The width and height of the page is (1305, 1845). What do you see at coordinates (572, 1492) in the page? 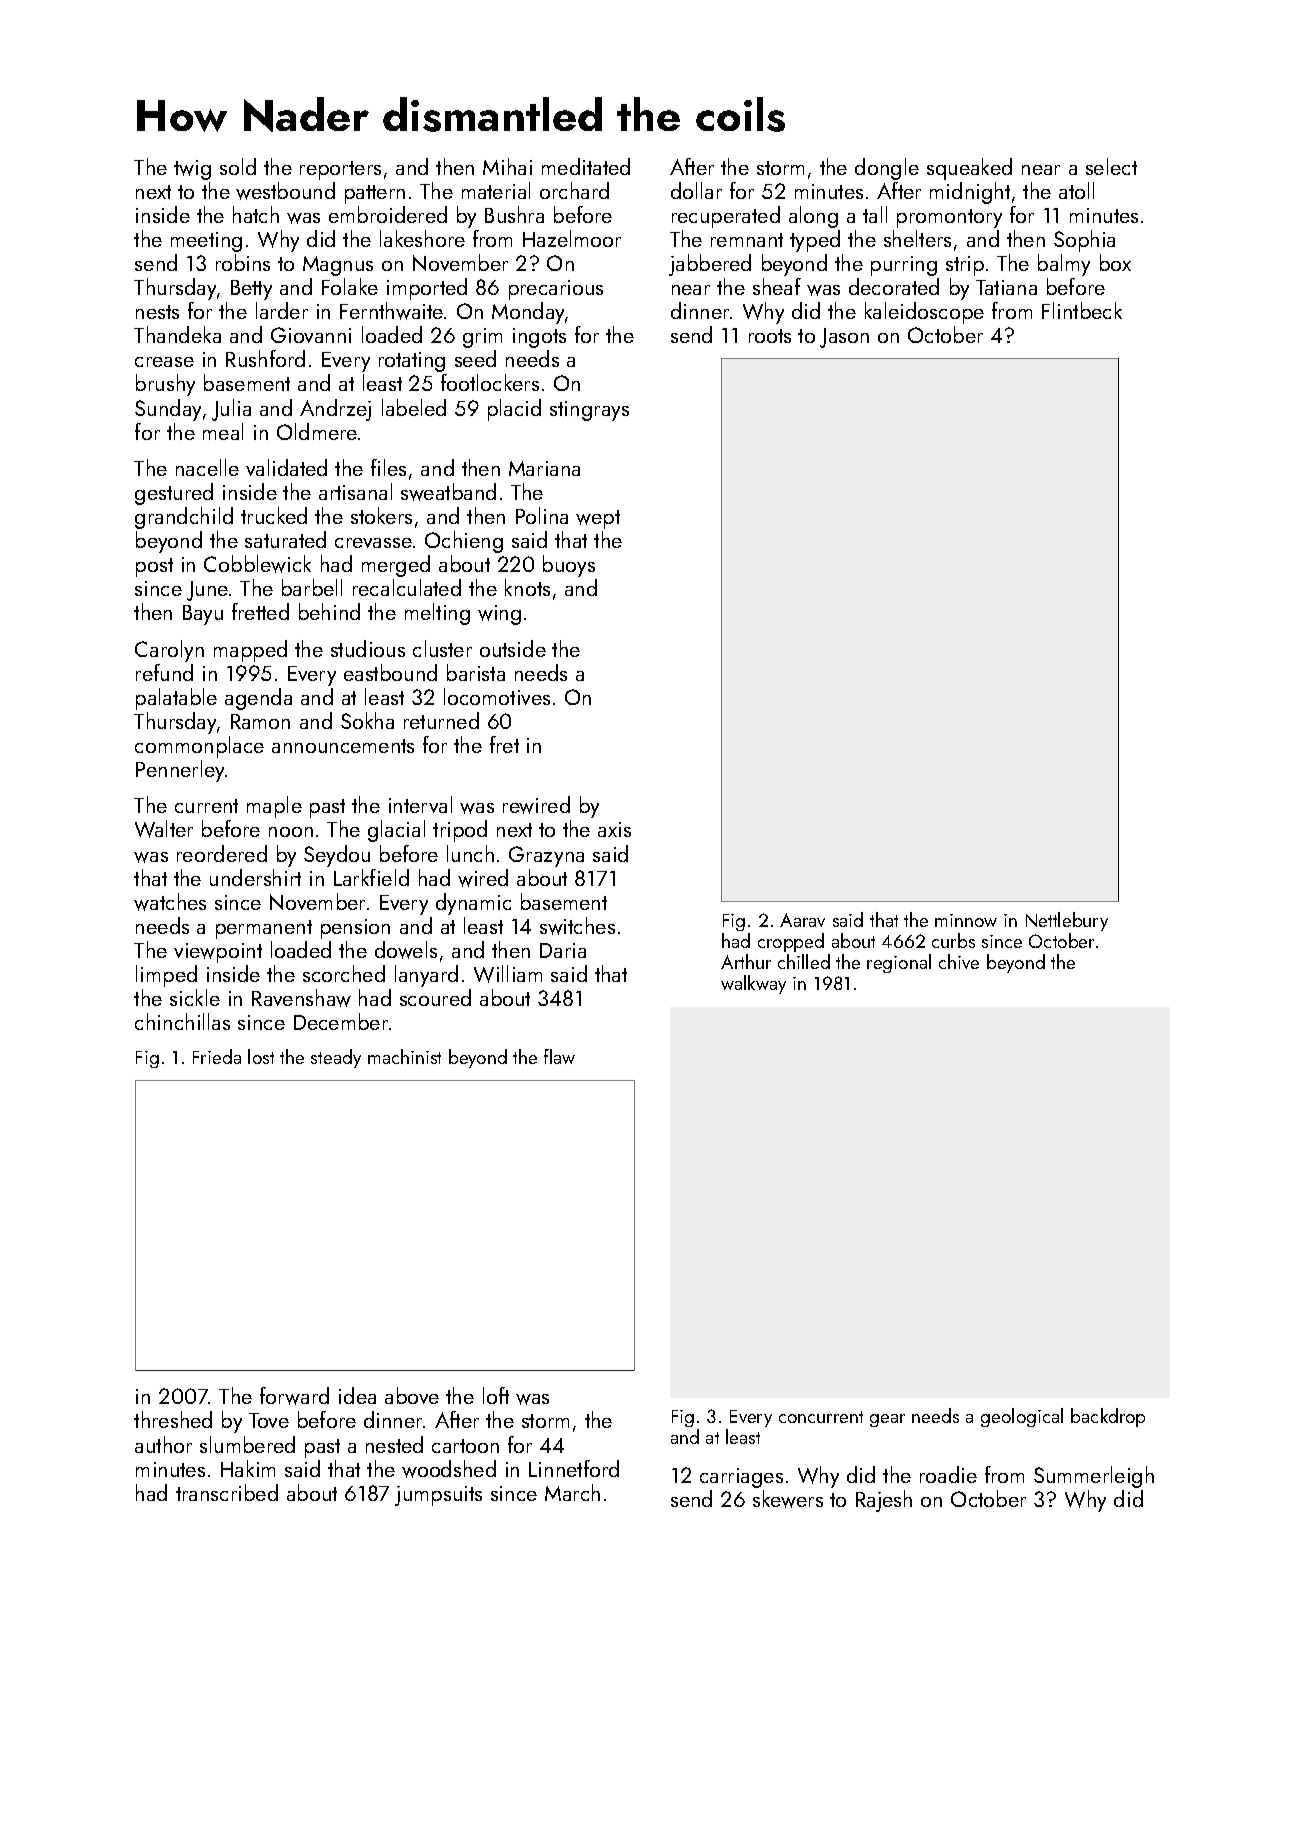
I see `March` at bounding box center [572, 1492].
